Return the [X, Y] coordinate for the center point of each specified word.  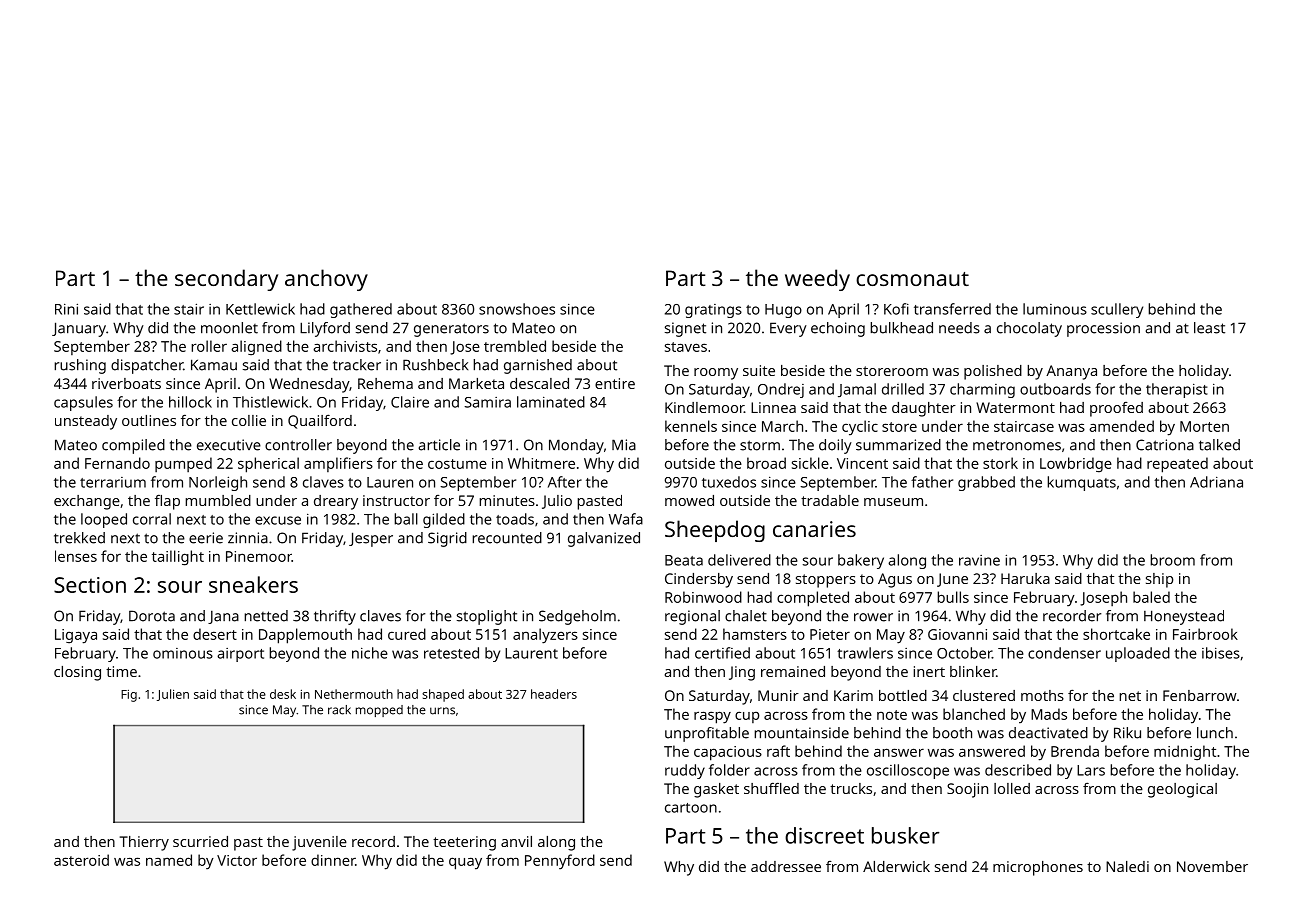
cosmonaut [912, 279]
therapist [1177, 390]
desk [283, 694]
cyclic [860, 428]
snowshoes [517, 309]
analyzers [545, 636]
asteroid [81, 860]
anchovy [326, 280]
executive [229, 445]
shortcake [1116, 634]
